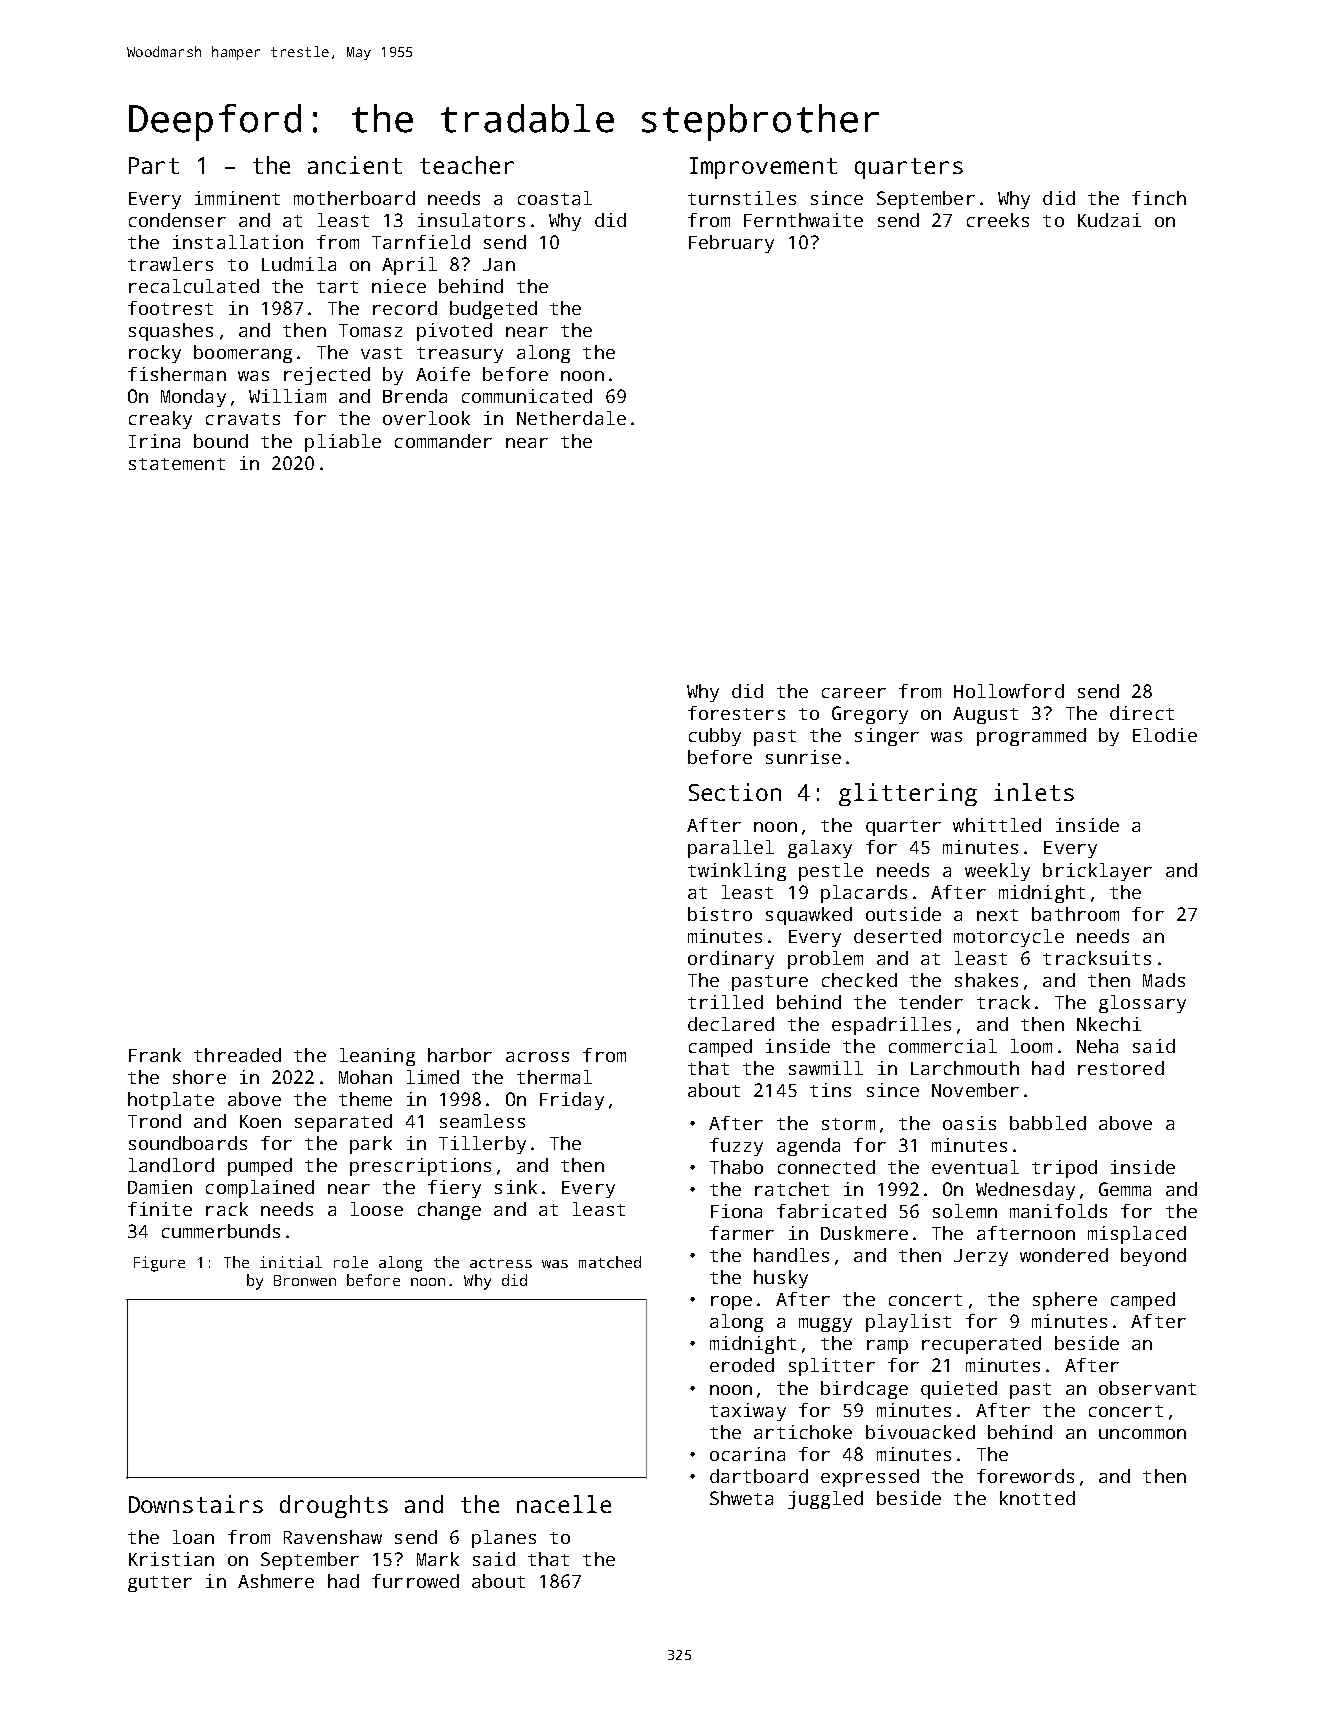  What do you see at coordinates (986, 980) in the screenshot?
I see `shakes` at bounding box center [986, 980].
